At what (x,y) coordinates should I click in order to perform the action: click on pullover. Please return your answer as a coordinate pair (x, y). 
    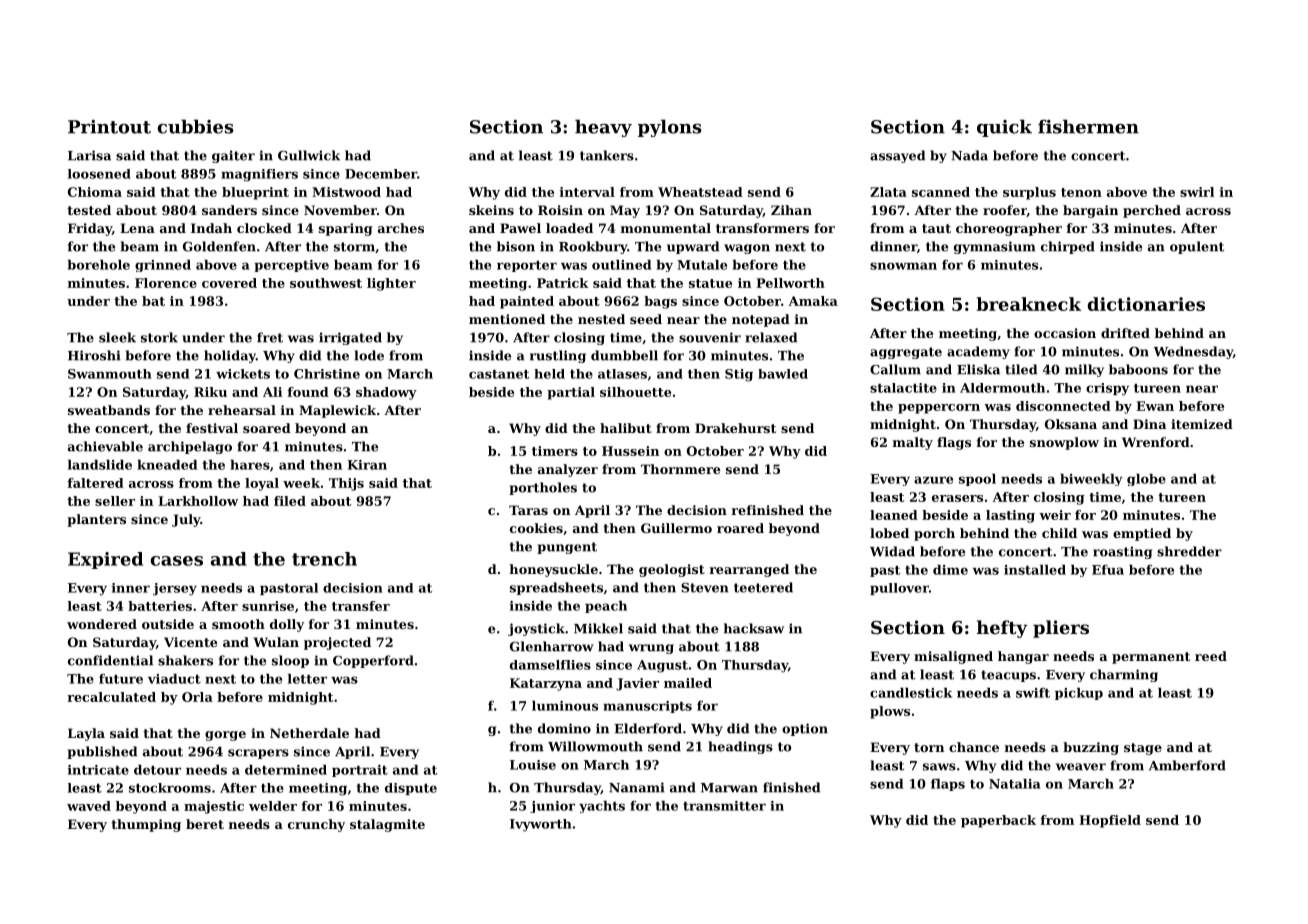
    Looking at the image, I should click on (899, 589).
